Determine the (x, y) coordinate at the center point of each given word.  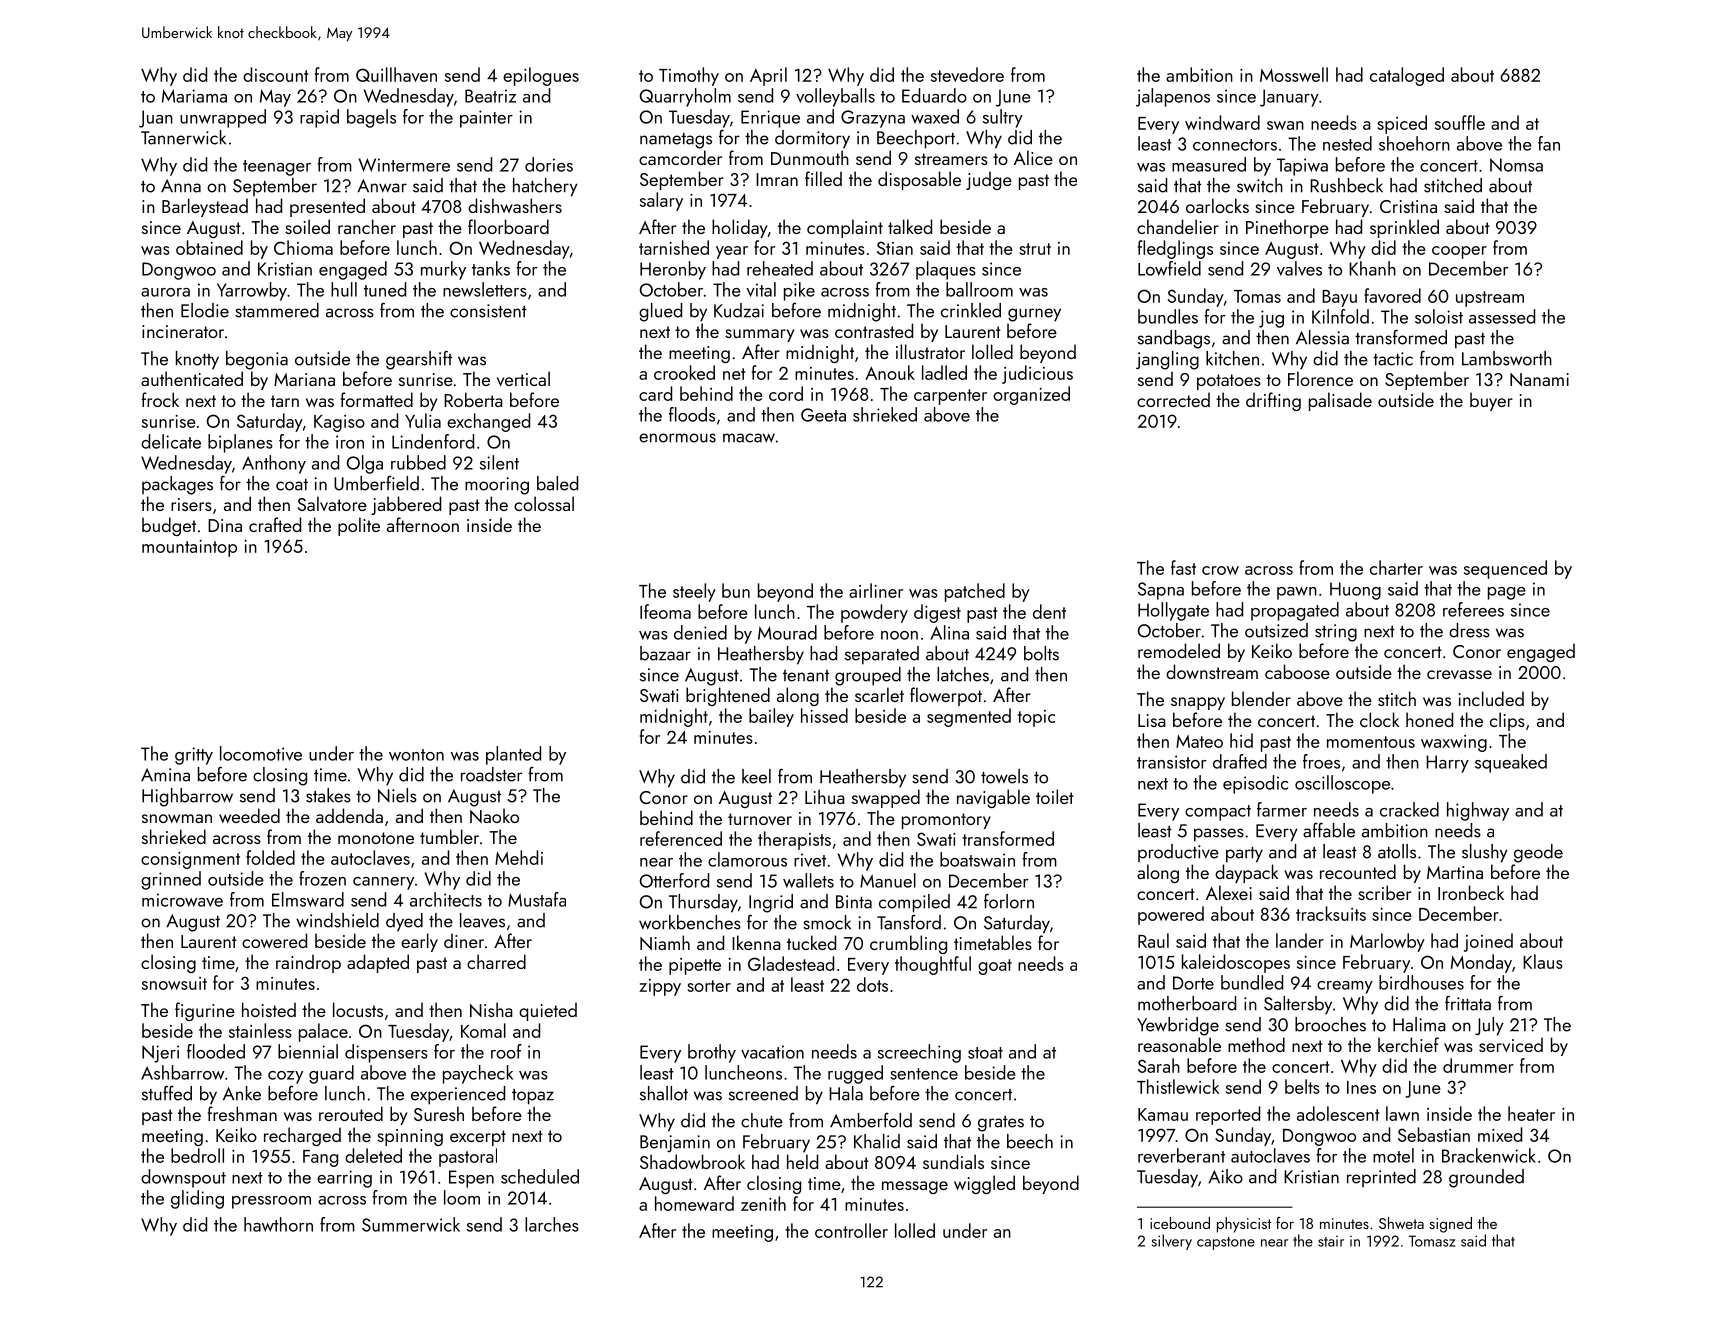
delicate (171, 441)
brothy (712, 1053)
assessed (1502, 316)
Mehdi (519, 857)
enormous (677, 438)
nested (1347, 143)
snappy (1198, 703)
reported (1228, 1115)
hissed (824, 715)
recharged (302, 1136)
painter (486, 119)
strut (1035, 249)
